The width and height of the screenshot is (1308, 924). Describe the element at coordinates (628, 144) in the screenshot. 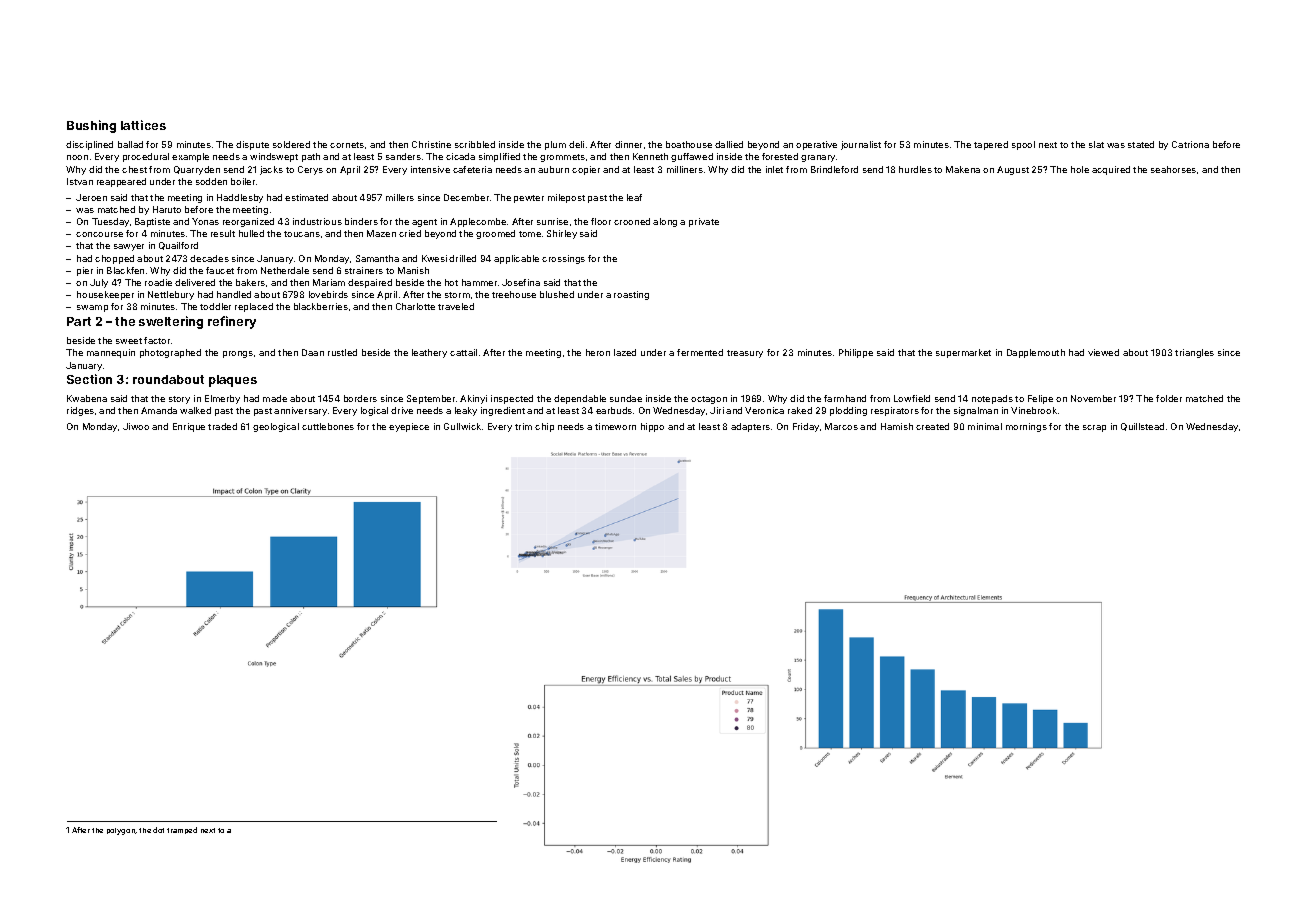

I see `dinner` at that location.
